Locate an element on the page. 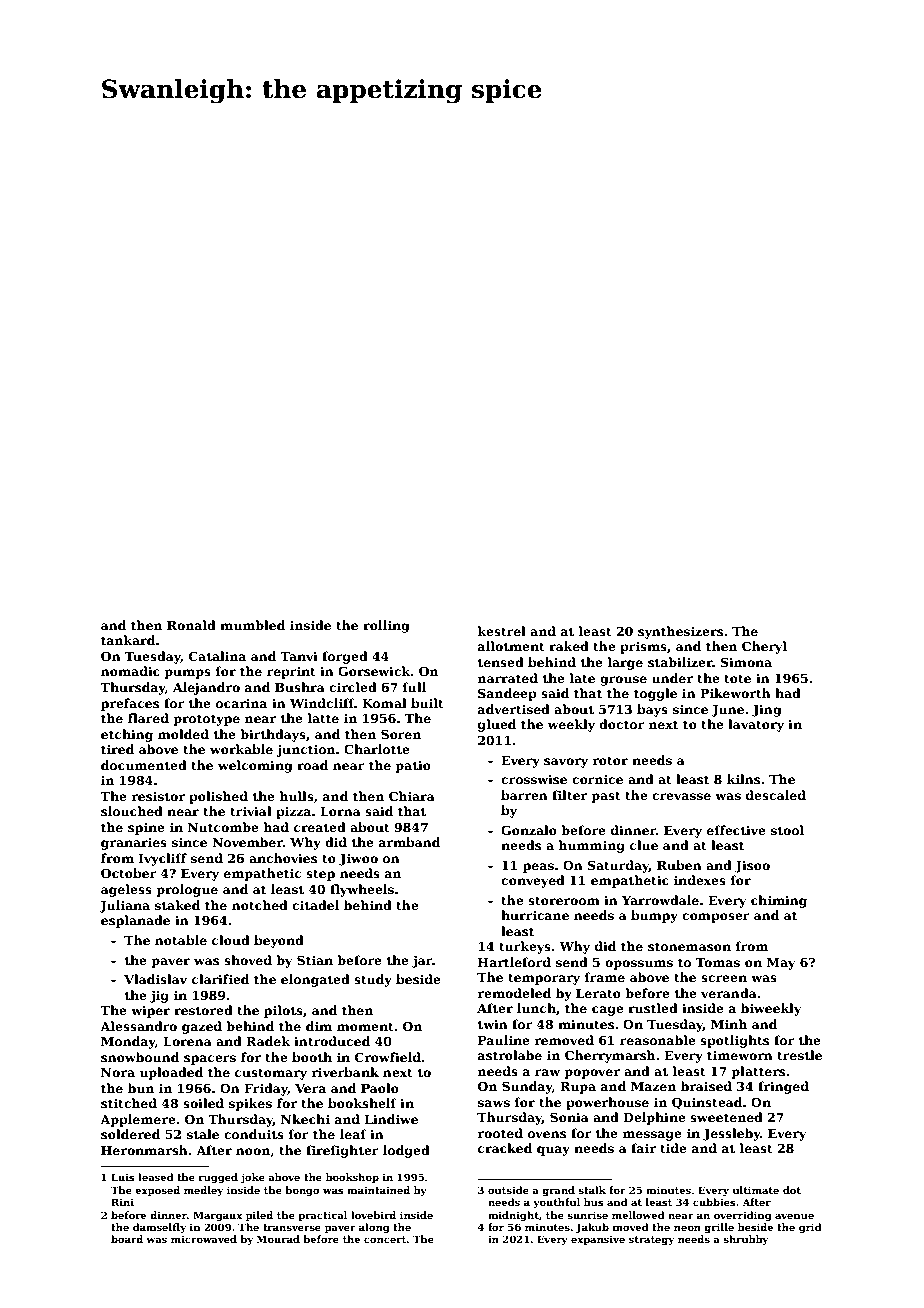 The height and width of the image is (1308, 924). customary is located at coordinates (271, 1074).
